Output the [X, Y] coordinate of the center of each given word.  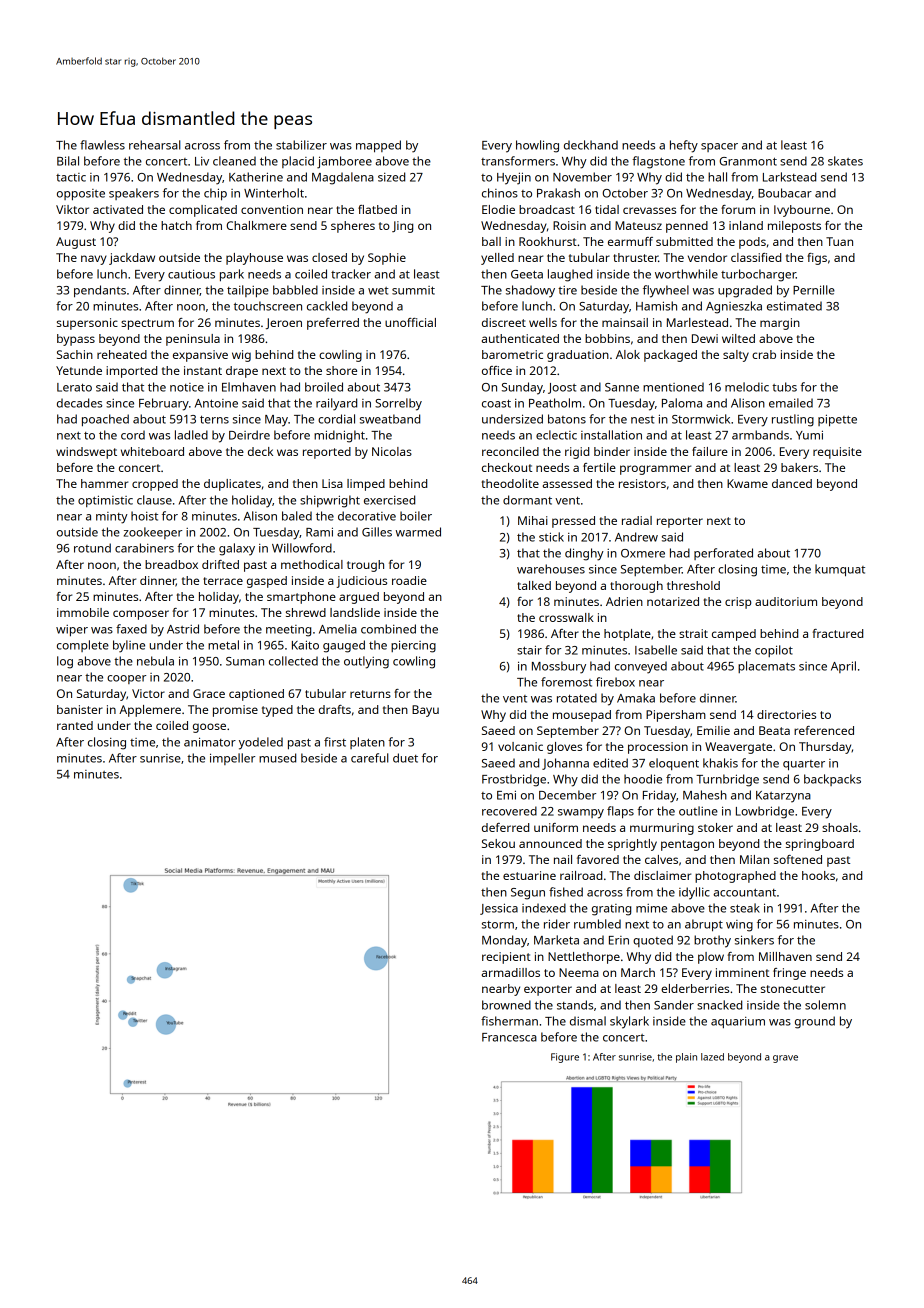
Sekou [498, 843]
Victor [148, 693]
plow [711, 958]
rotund [92, 548]
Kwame [747, 483]
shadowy [530, 291]
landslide [355, 612]
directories [786, 714]
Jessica [499, 909]
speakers [134, 194]
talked [534, 585]
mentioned [673, 387]
